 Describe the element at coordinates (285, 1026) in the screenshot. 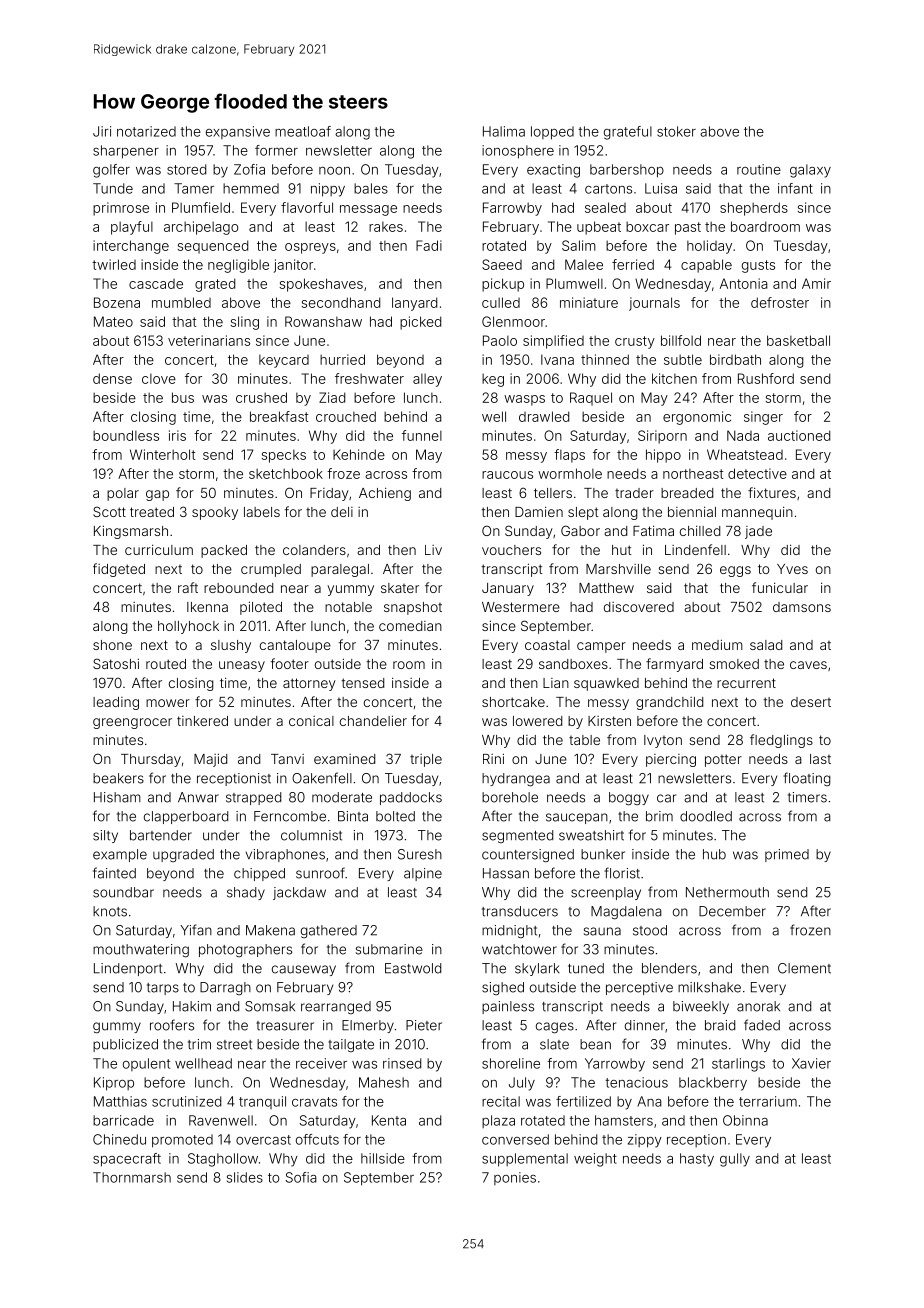

I see `treasurer` at that location.
